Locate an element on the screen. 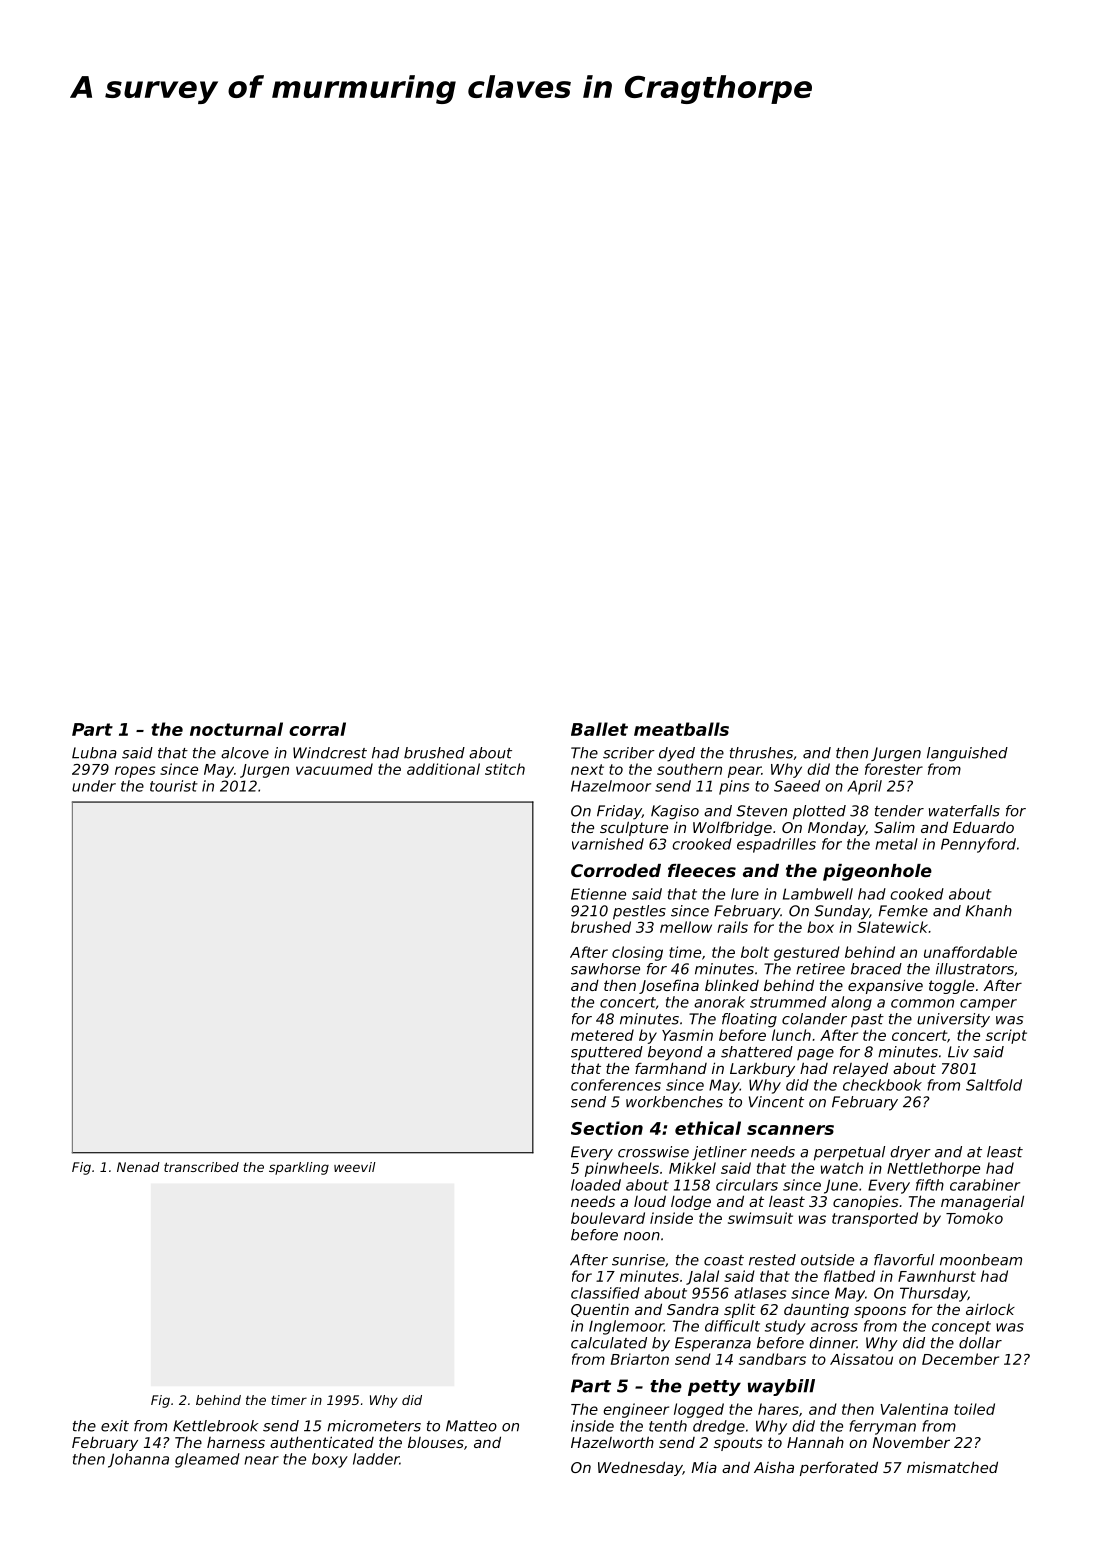 The width and height of the screenshot is (1104, 1561). under is located at coordinates (94, 786).
